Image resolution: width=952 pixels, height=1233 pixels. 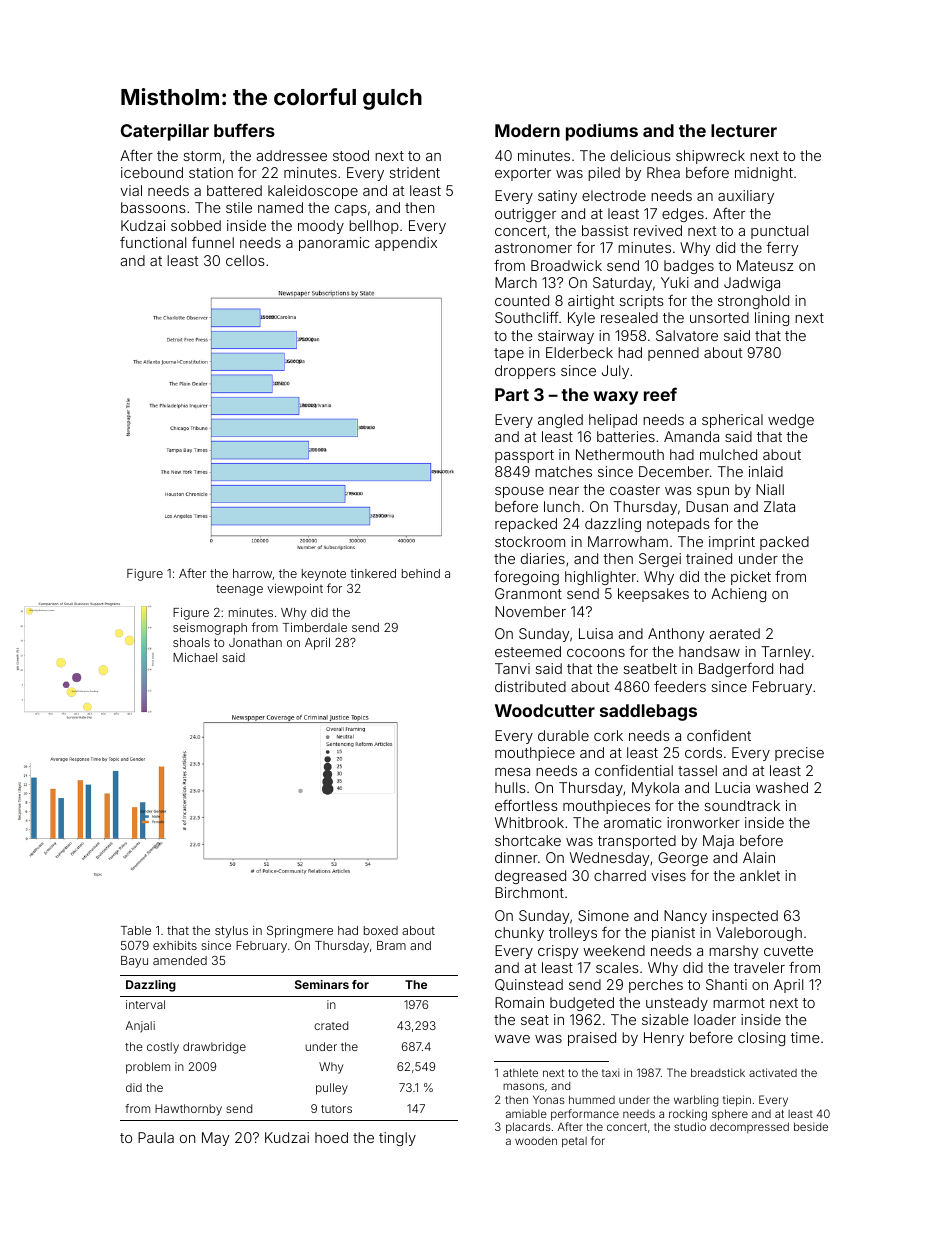 I want to click on lecturer, so click(x=744, y=130).
